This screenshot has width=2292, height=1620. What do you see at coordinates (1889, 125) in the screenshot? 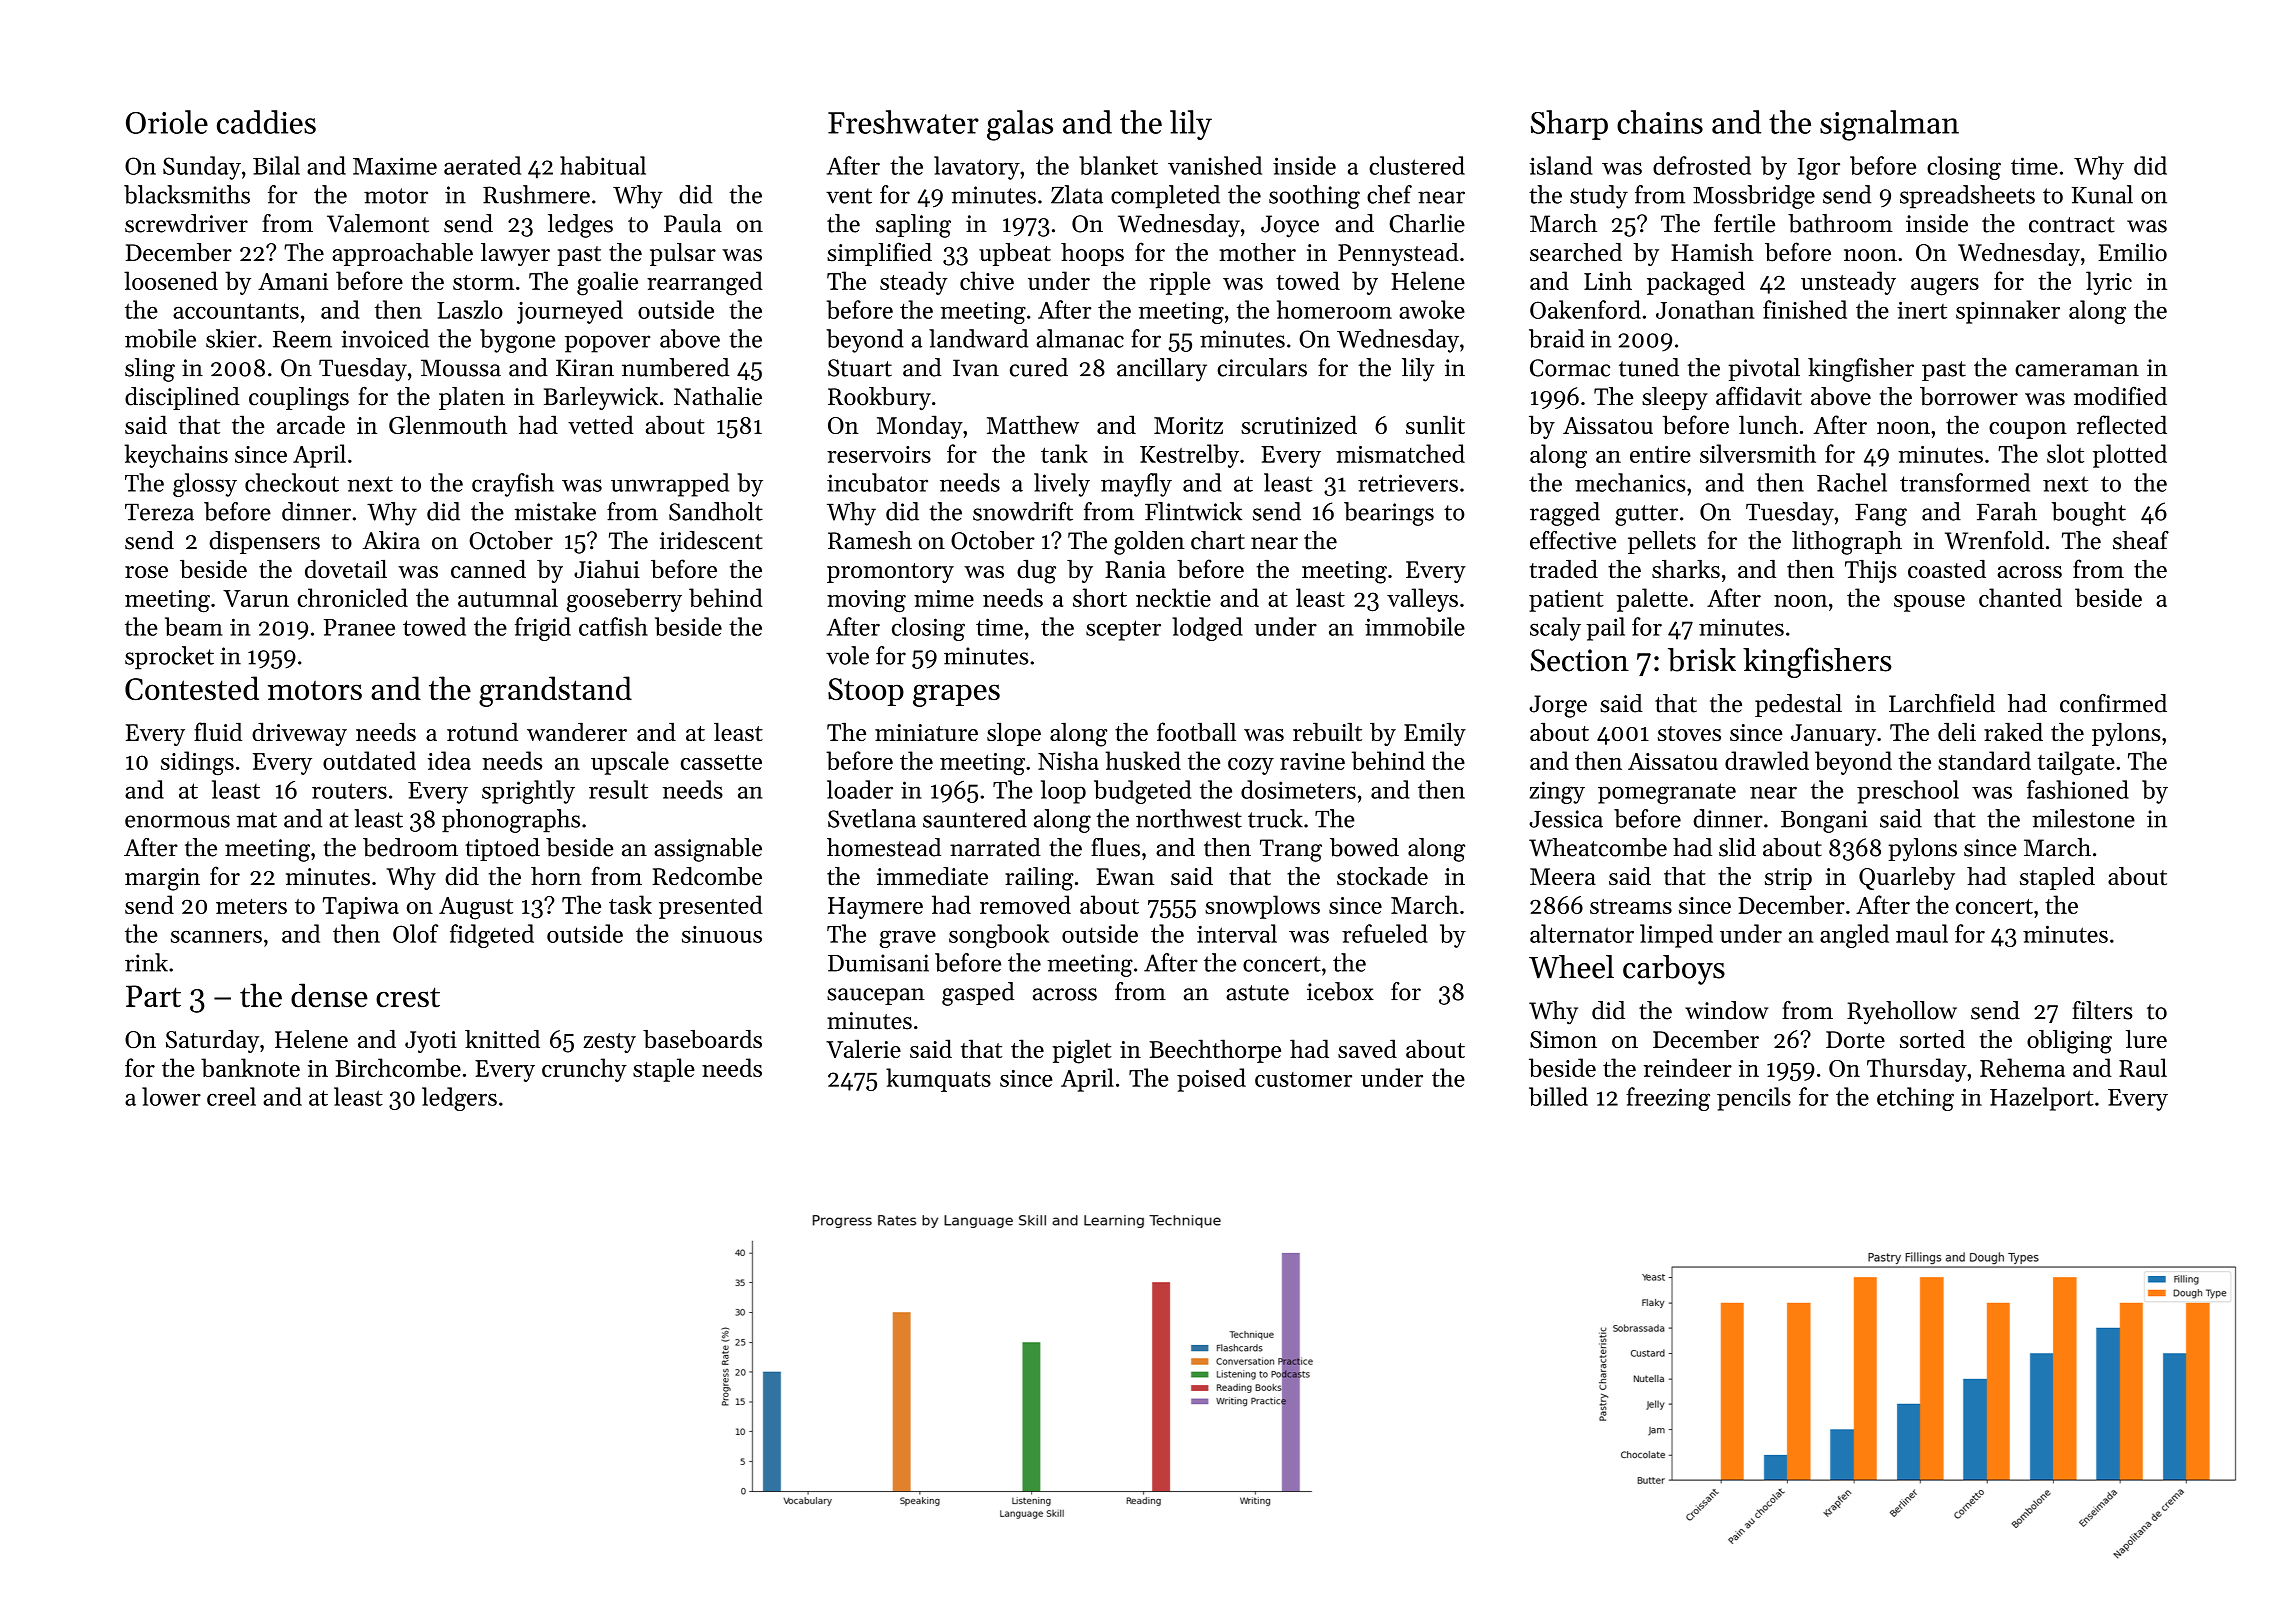
I see `signalman` at bounding box center [1889, 125].
